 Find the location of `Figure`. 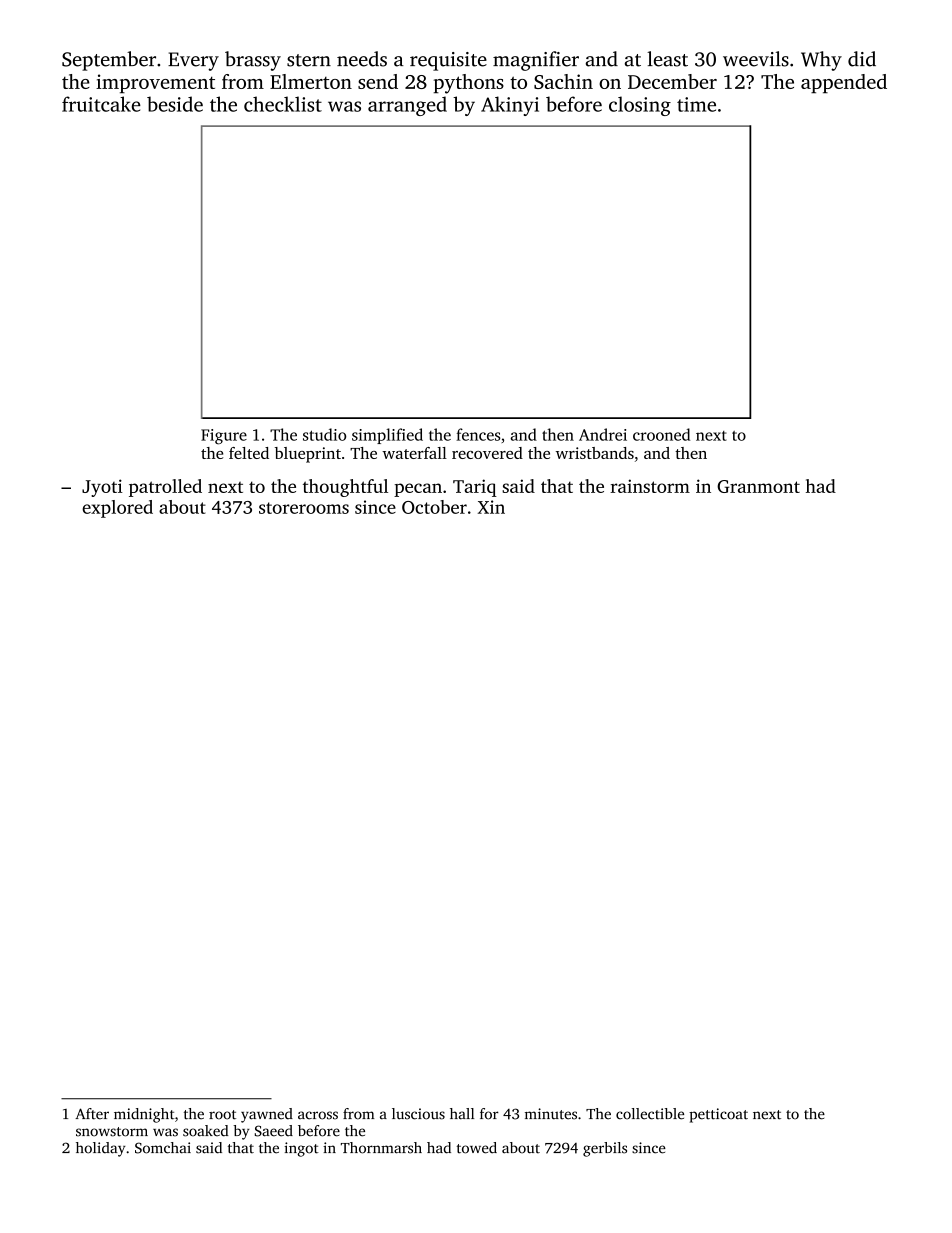

Figure is located at coordinates (224, 437).
